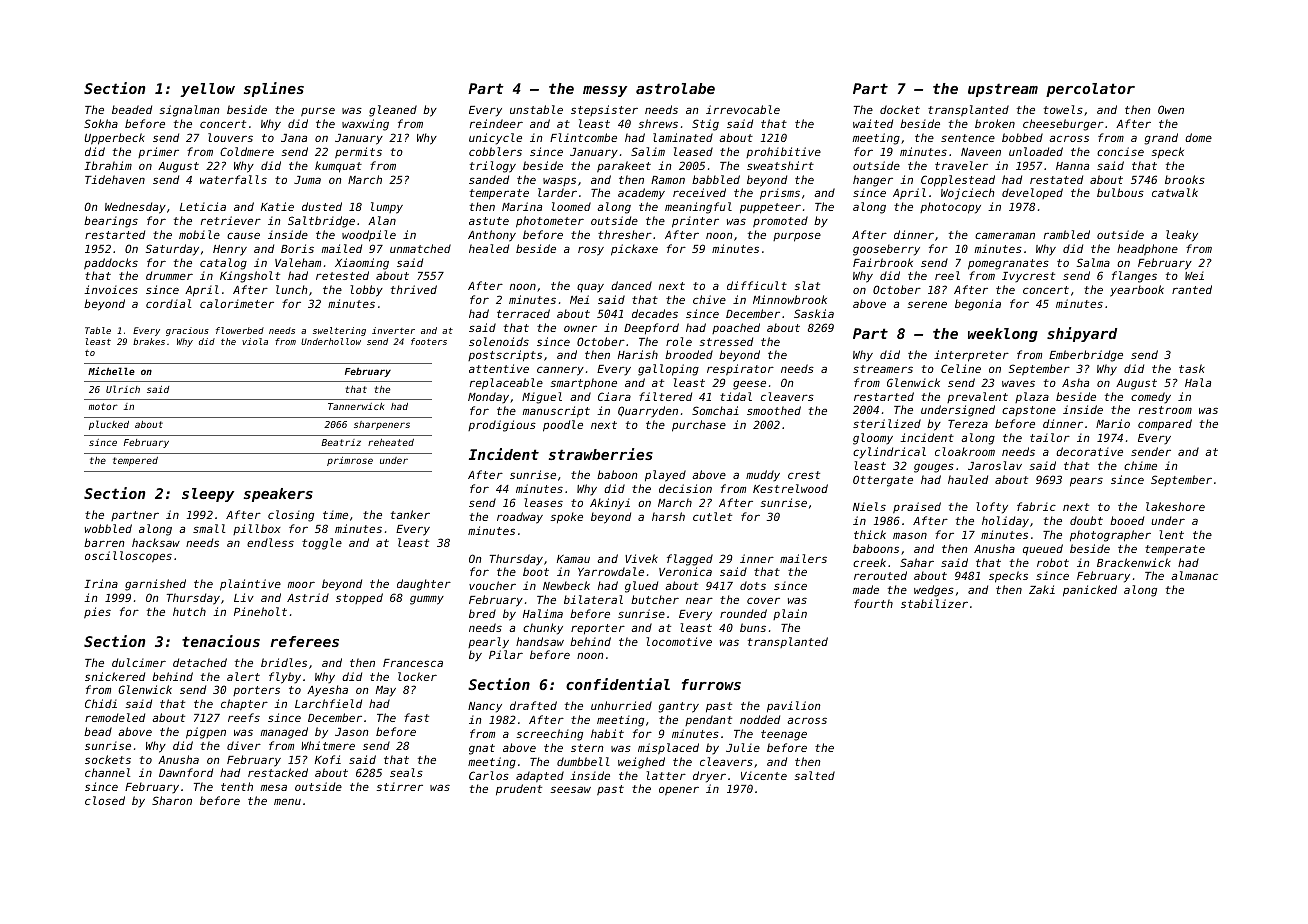 This image has height=924, width=1308. Describe the element at coordinates (208, 495) in the image. I see `sleepy` at that location.
